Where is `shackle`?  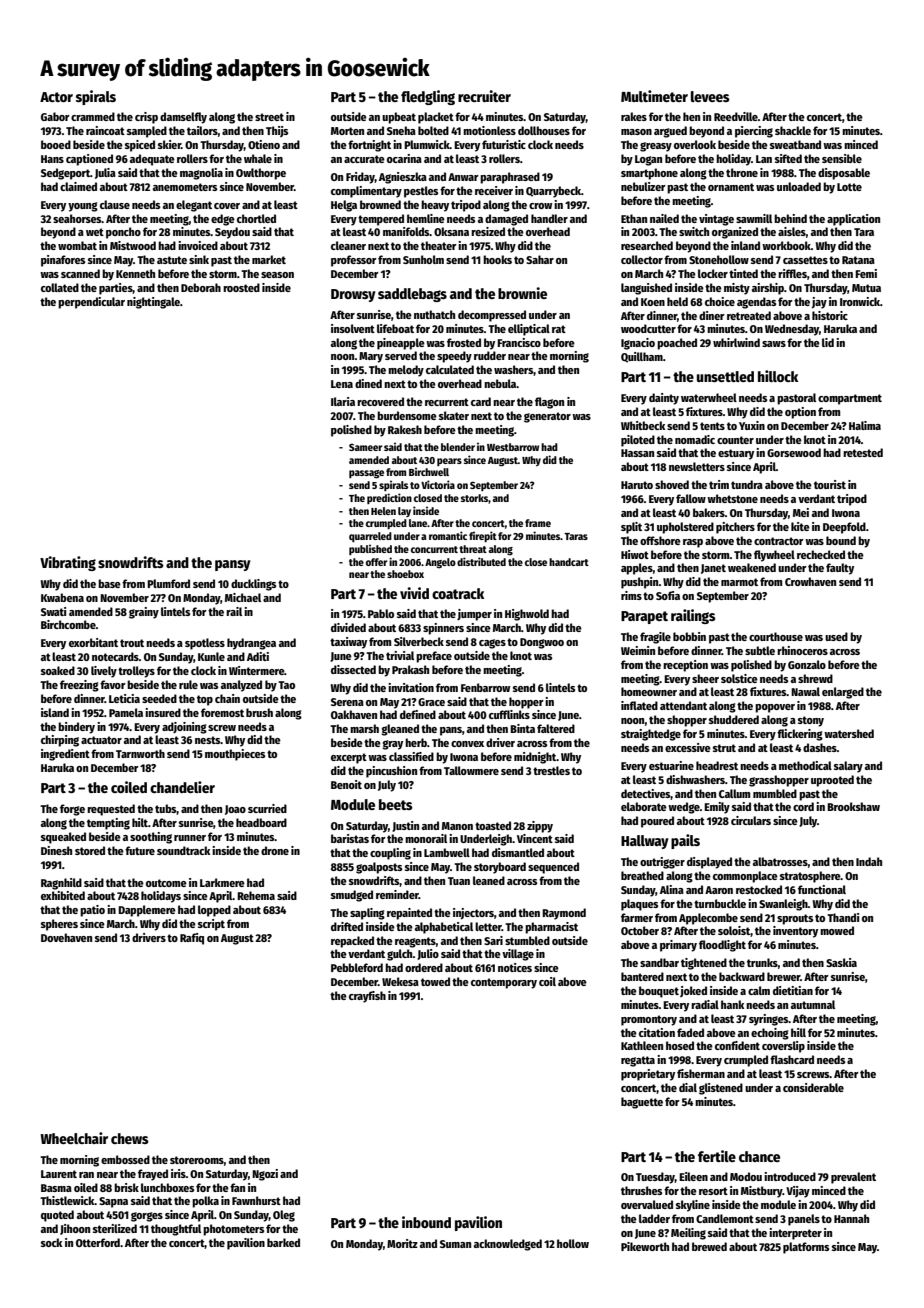
shackle is located at coordinates (793, 130).
